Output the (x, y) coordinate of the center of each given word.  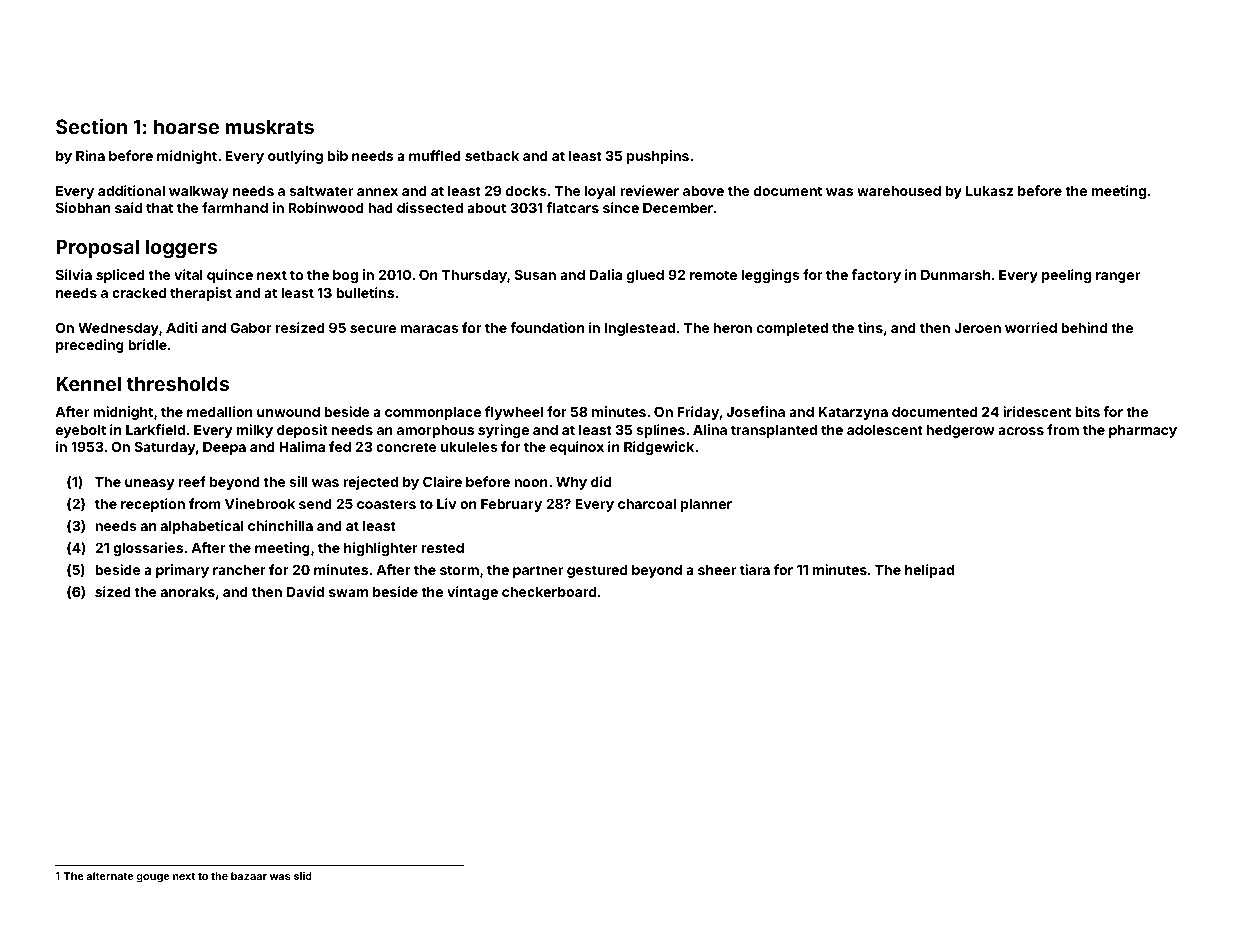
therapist (201, 294)
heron (733, 328)
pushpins (658, 157)
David (305, 591)
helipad (929, 571)
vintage (472, 593)
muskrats (269, 126)
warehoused (899, 191)
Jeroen (977, 328)
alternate (110, 876)
